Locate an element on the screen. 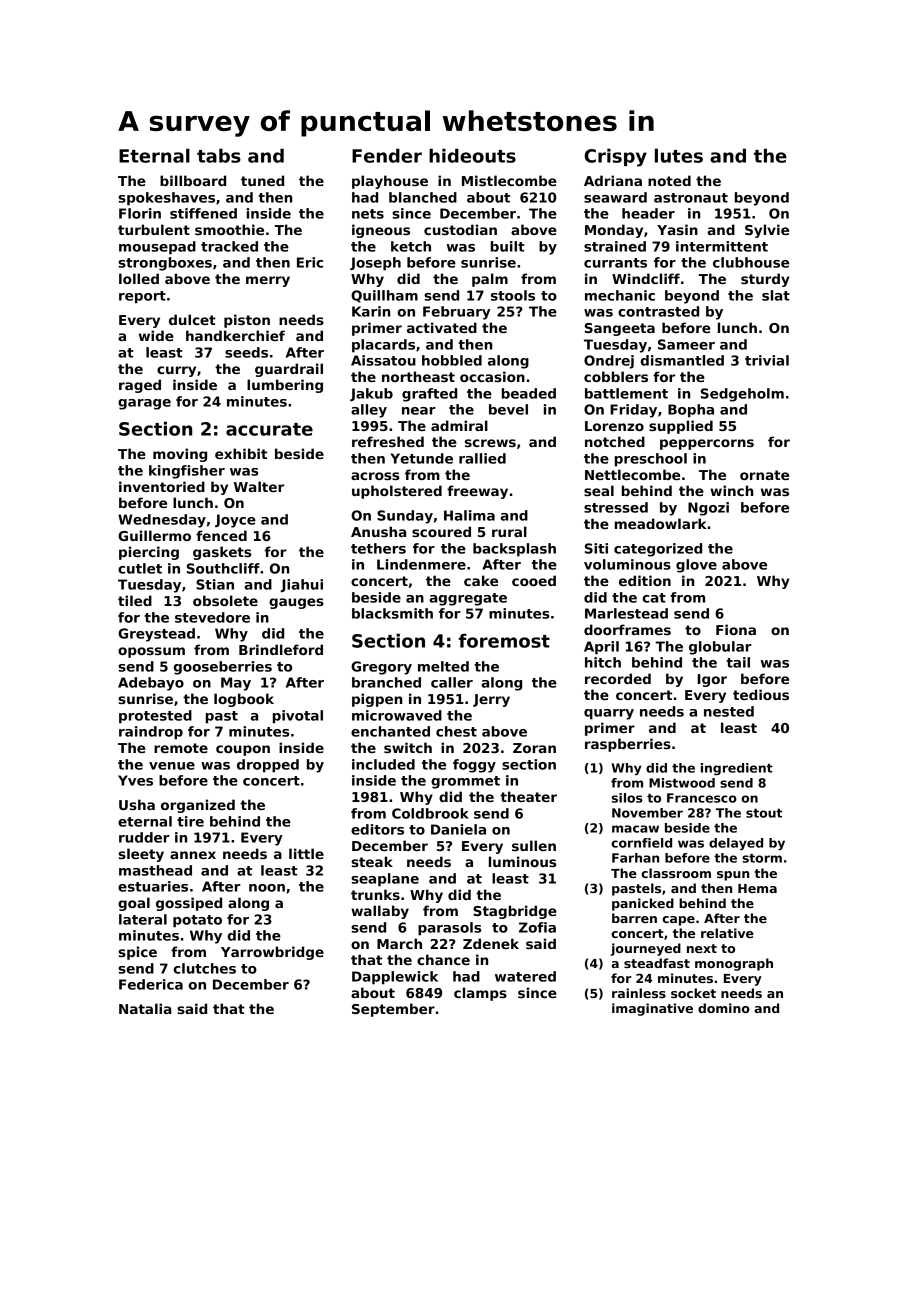 Image resolution: width=908 pixels, height=1316 pixels. clubhouse is located at coordinates (751, 262).
